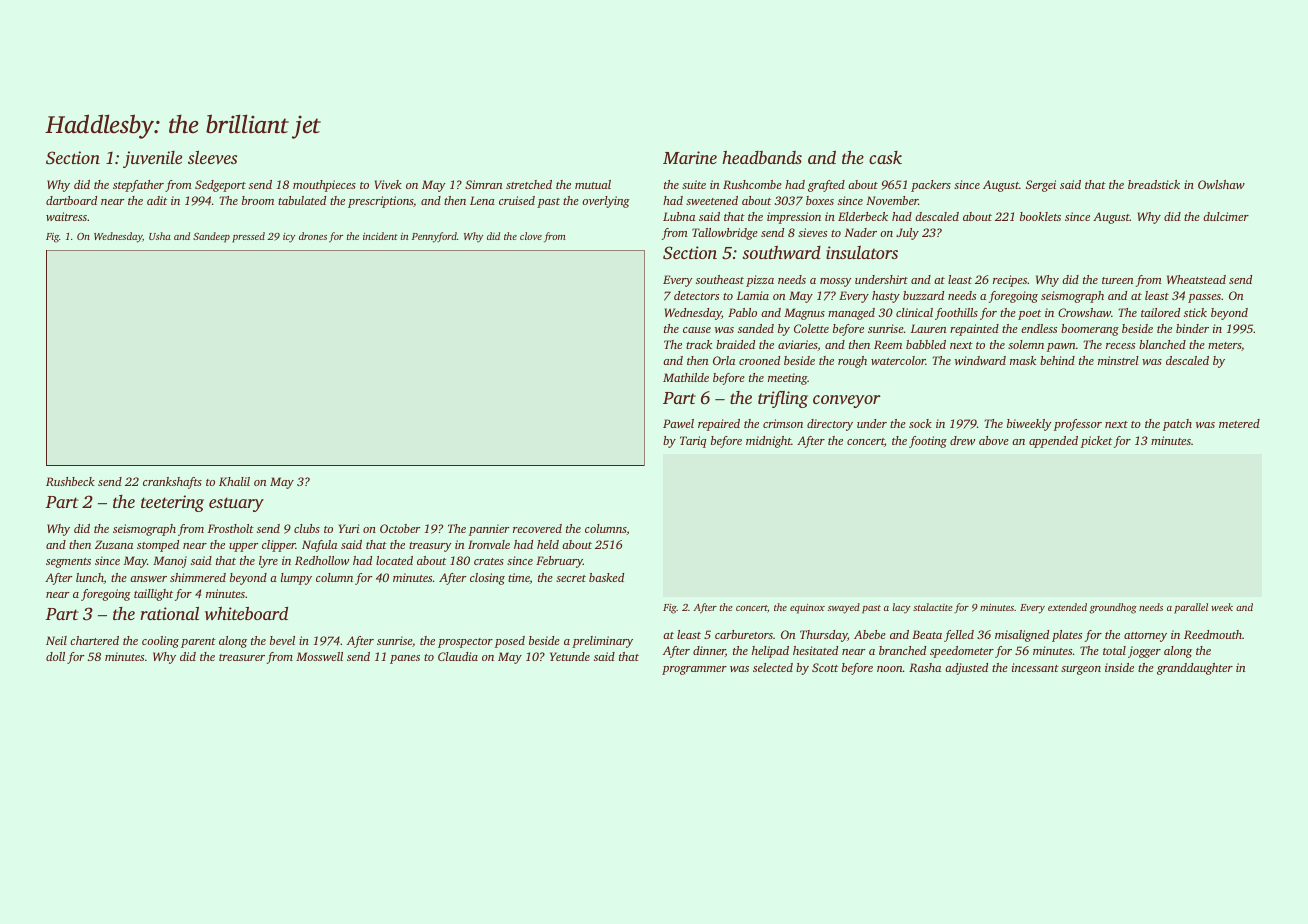  Describe the element at coordinates (690, 157) in the screenshot. I see `Marine` at that location.
